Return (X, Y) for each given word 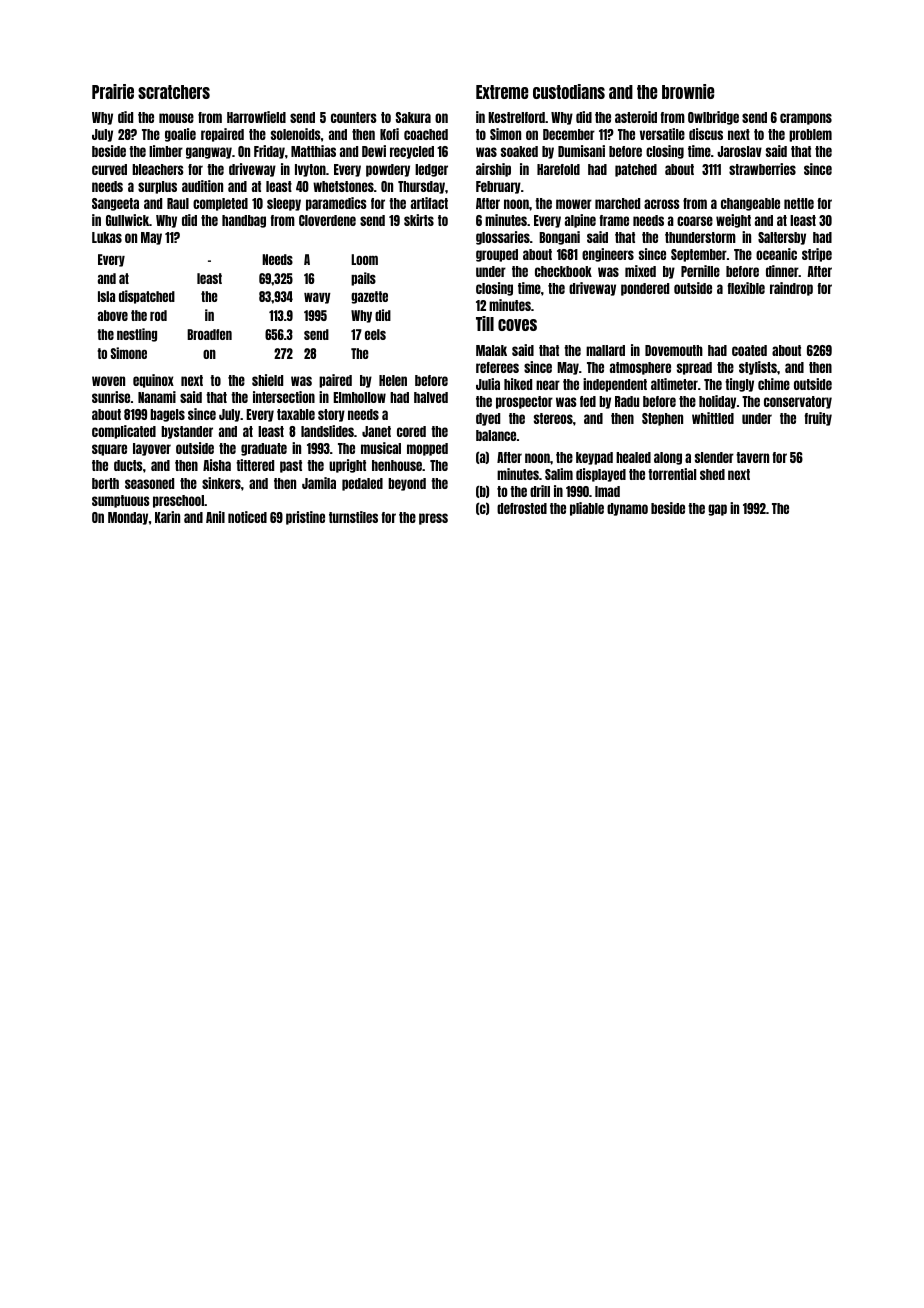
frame (614, 220)
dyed (488, 419)
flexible (746, 288)
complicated (124, 432)
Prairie (113, 91)
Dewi (374, 151)
